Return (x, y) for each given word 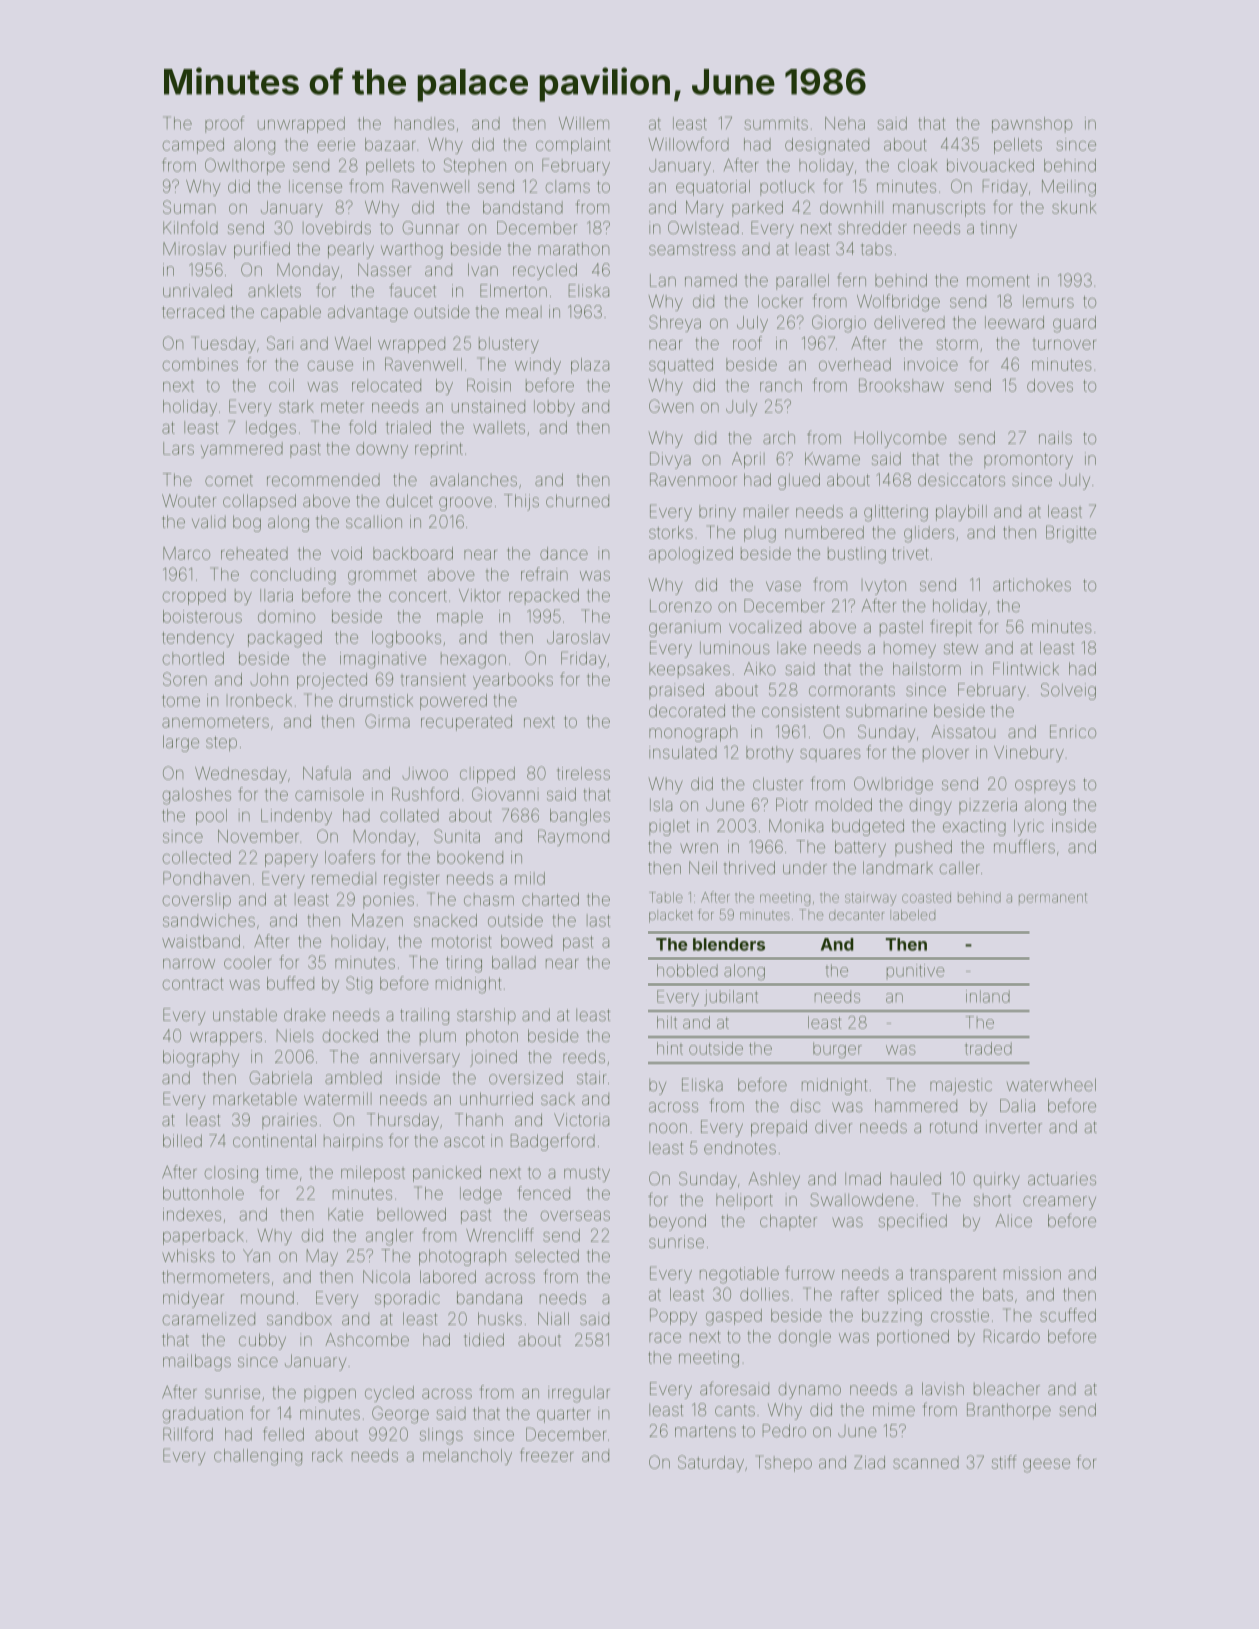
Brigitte (1071, 534)
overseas (575, 1216)
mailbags (197, 1362)
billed (182, 1140)
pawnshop (1032, 125)
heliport (744, 1201)
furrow (810, 1273)
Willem (584, 123)
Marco (186, 553)
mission (1032, 1273)
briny (717, 513)
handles (424, 123)
